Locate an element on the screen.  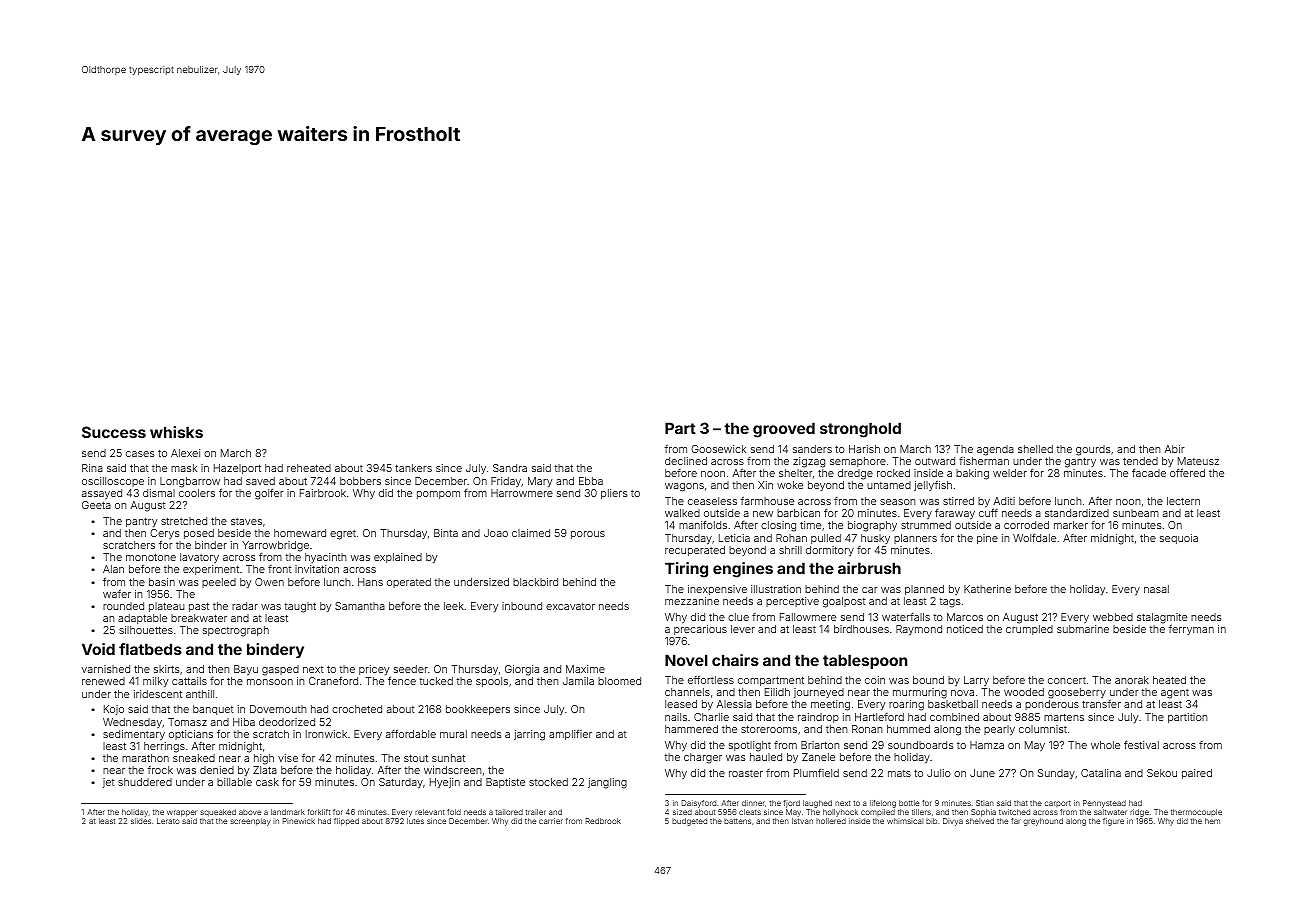
submarine is located at coordinates (1083, 629).
